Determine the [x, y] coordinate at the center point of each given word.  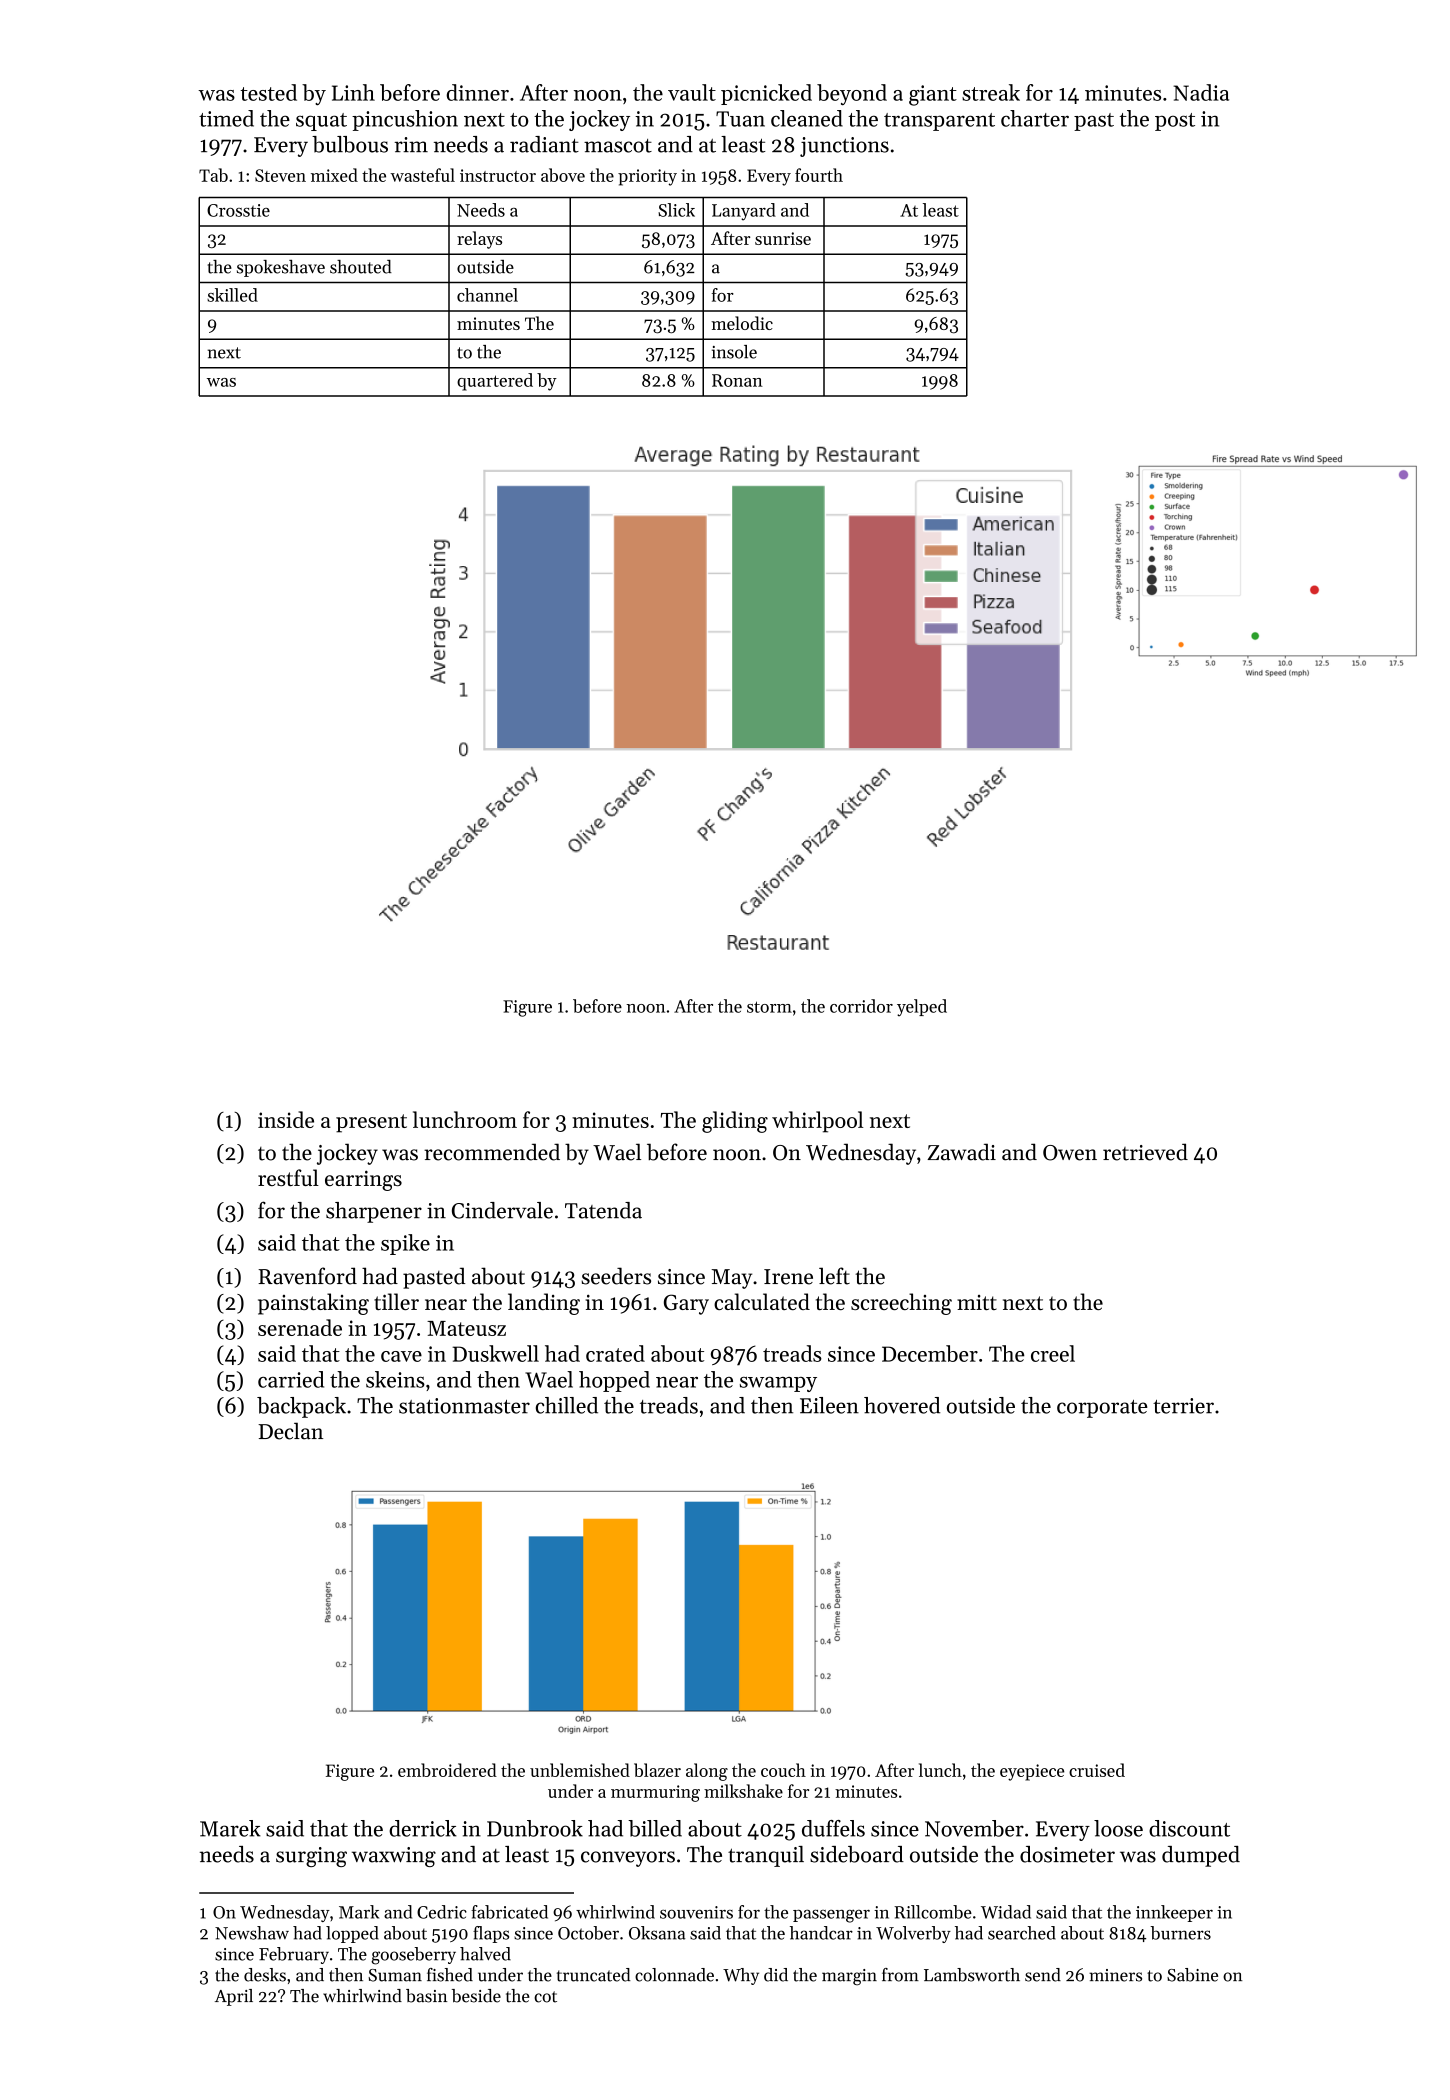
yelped [922, 1007]
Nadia [1201, 92]
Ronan [737, 380]
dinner [477, 92]
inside [286, 1119]
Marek [230, 1828]
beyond [852, 94]
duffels [833, 1828]
